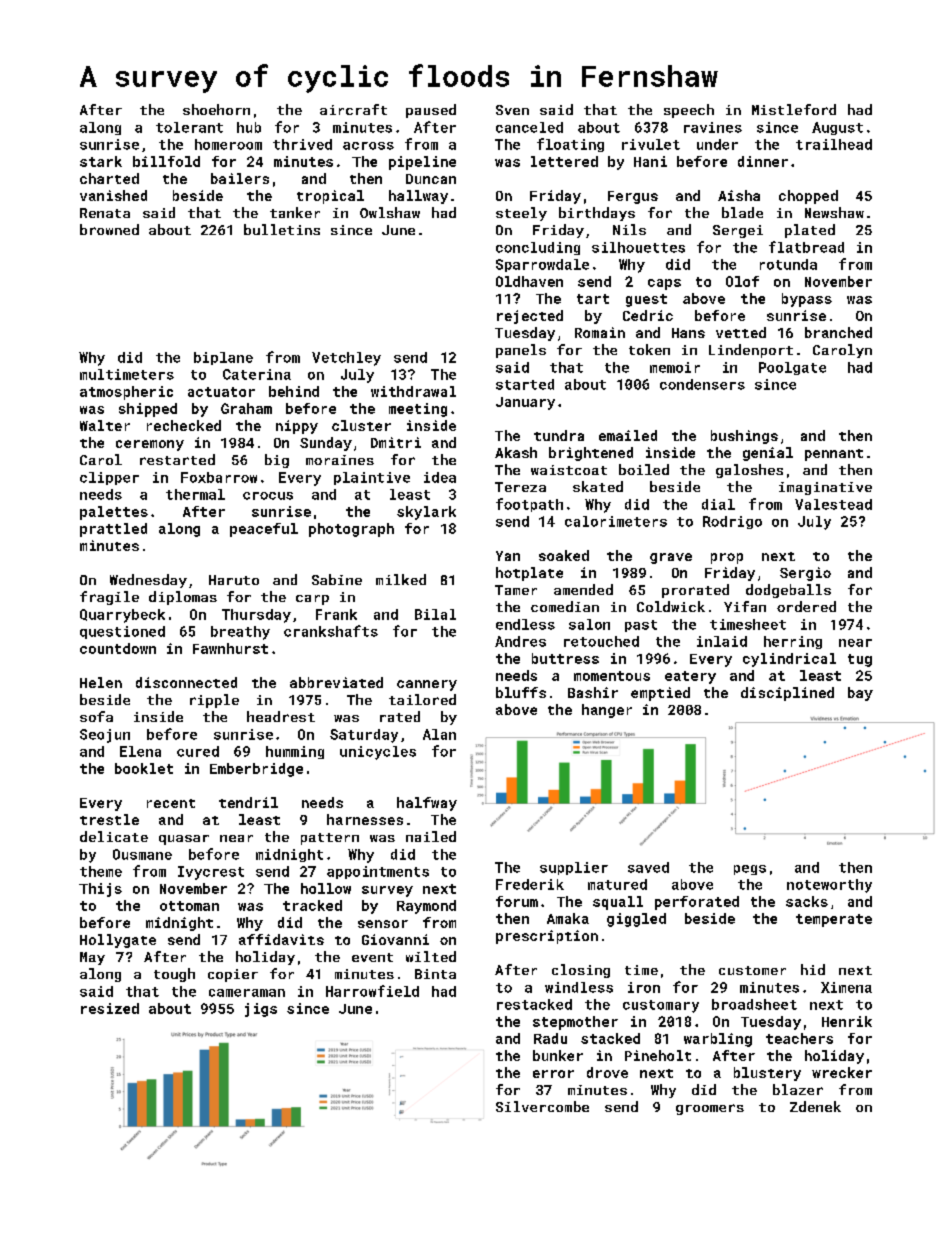 This page has height=1233, width=952. I want to click on resized, so click(110, 1008).
